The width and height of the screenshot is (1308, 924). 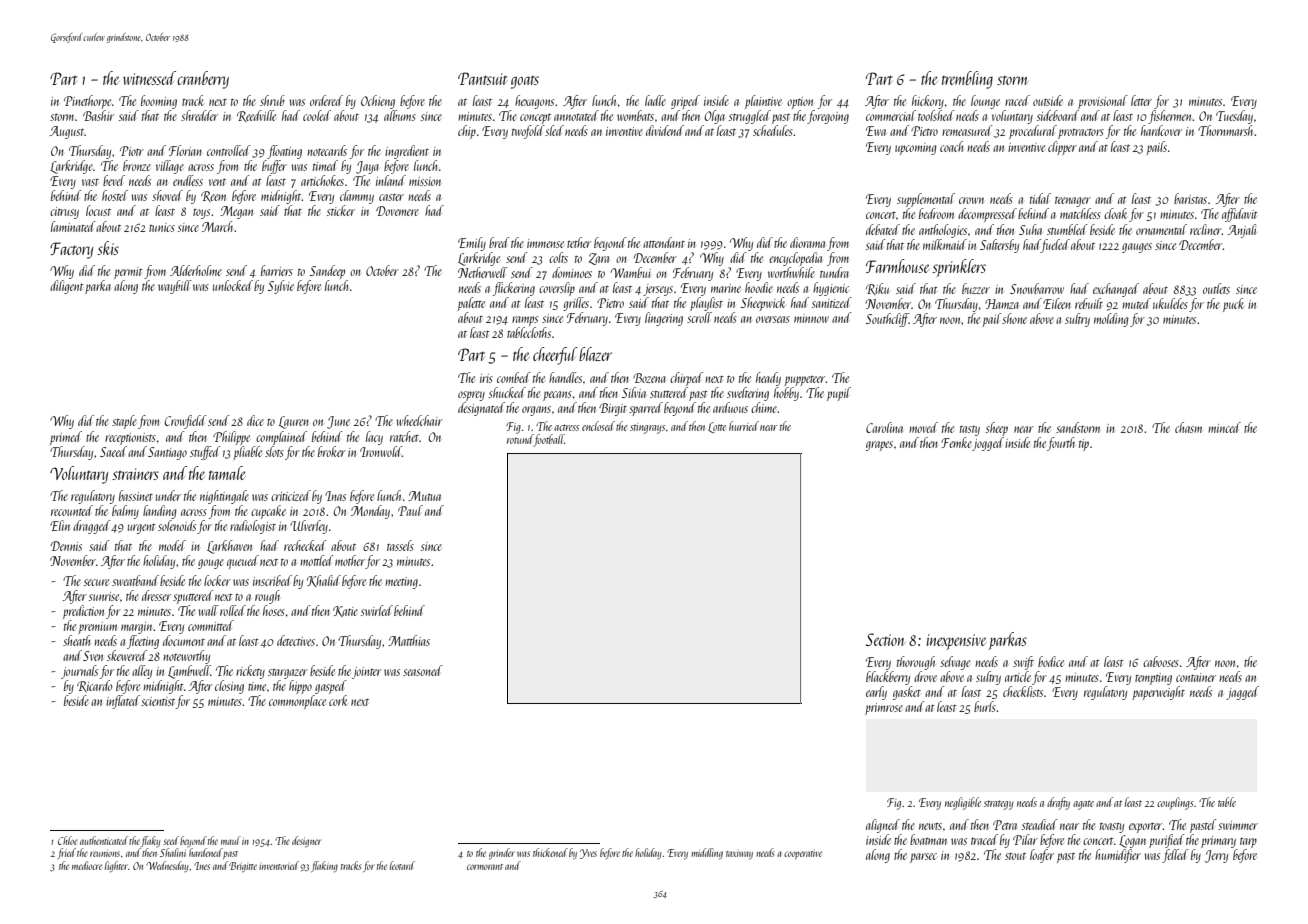 I want to click on cabooses, so click(x=1161, y=661).
